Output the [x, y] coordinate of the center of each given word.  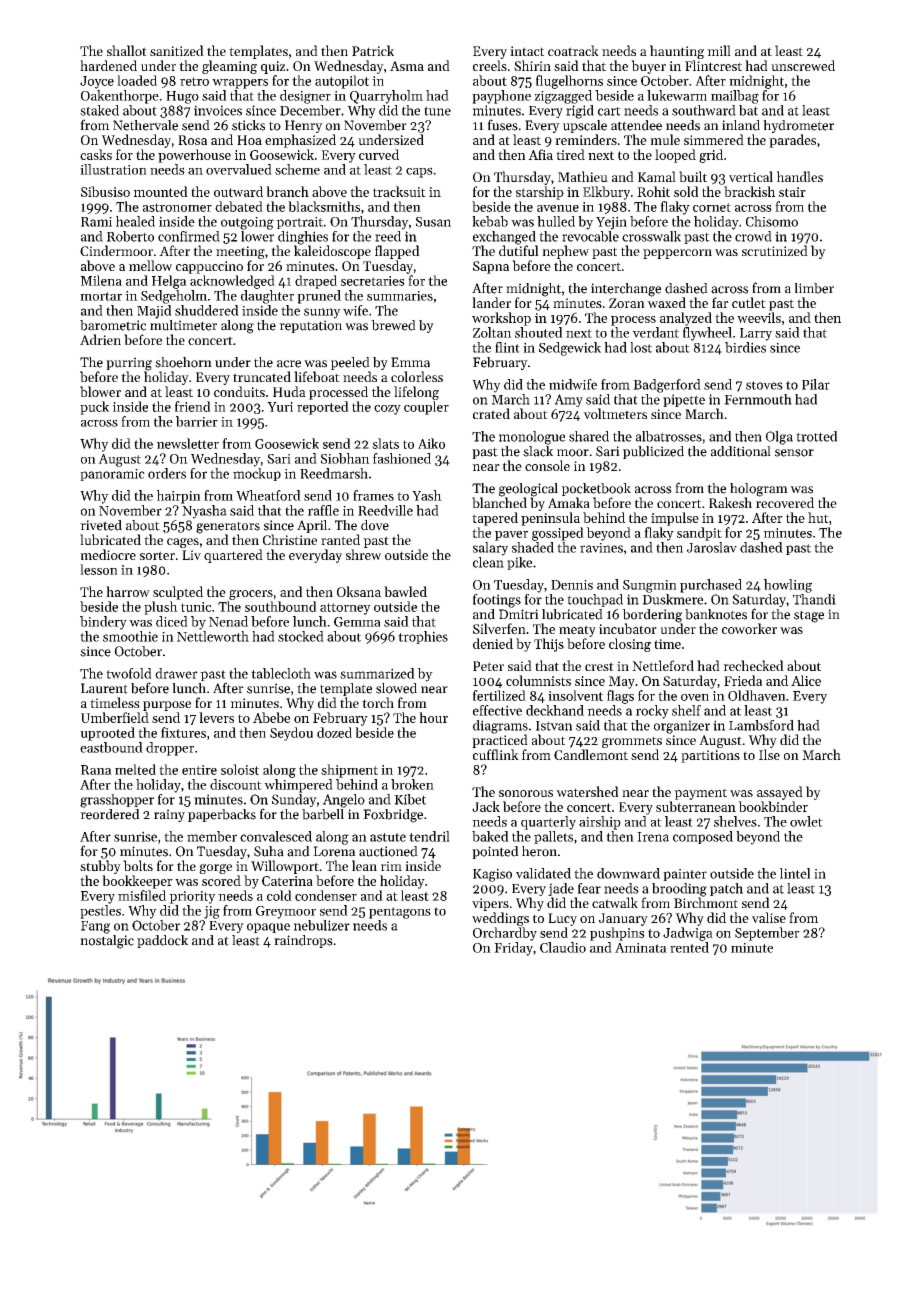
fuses [503, 125]
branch [287, 191]
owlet [806, 821]
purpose [167, 706]
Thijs [549, 645]
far [720, 302]
